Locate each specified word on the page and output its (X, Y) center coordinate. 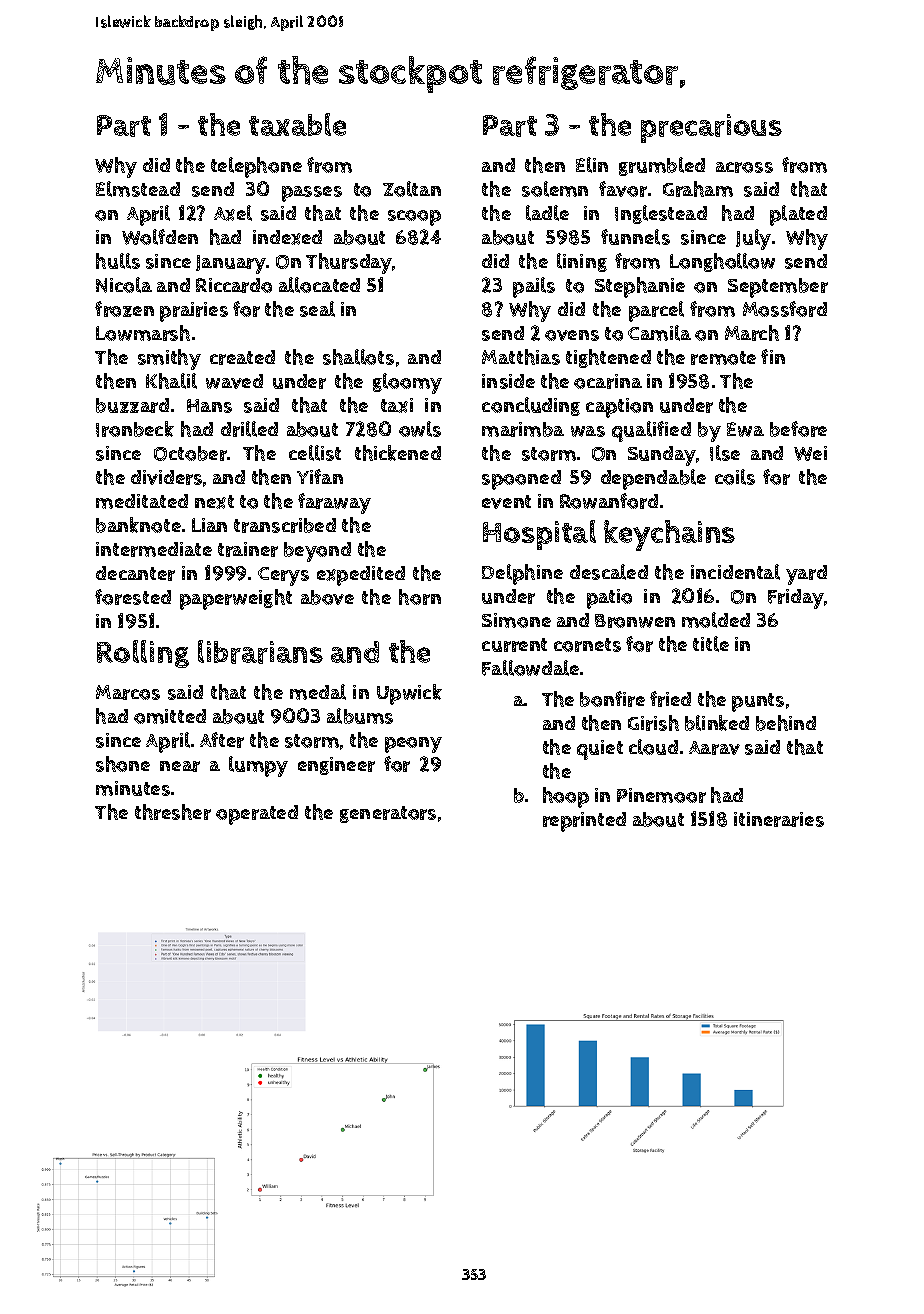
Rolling (143, 654)
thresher (173, 812)
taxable (297, 124)
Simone (516, 620)
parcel (656, 311)
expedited (361, 576)
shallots (358, 357)
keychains (669, 535)
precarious (711, 128)
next (214, 502)
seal (317, 309)
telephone (256, 167)
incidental (735, 572)
